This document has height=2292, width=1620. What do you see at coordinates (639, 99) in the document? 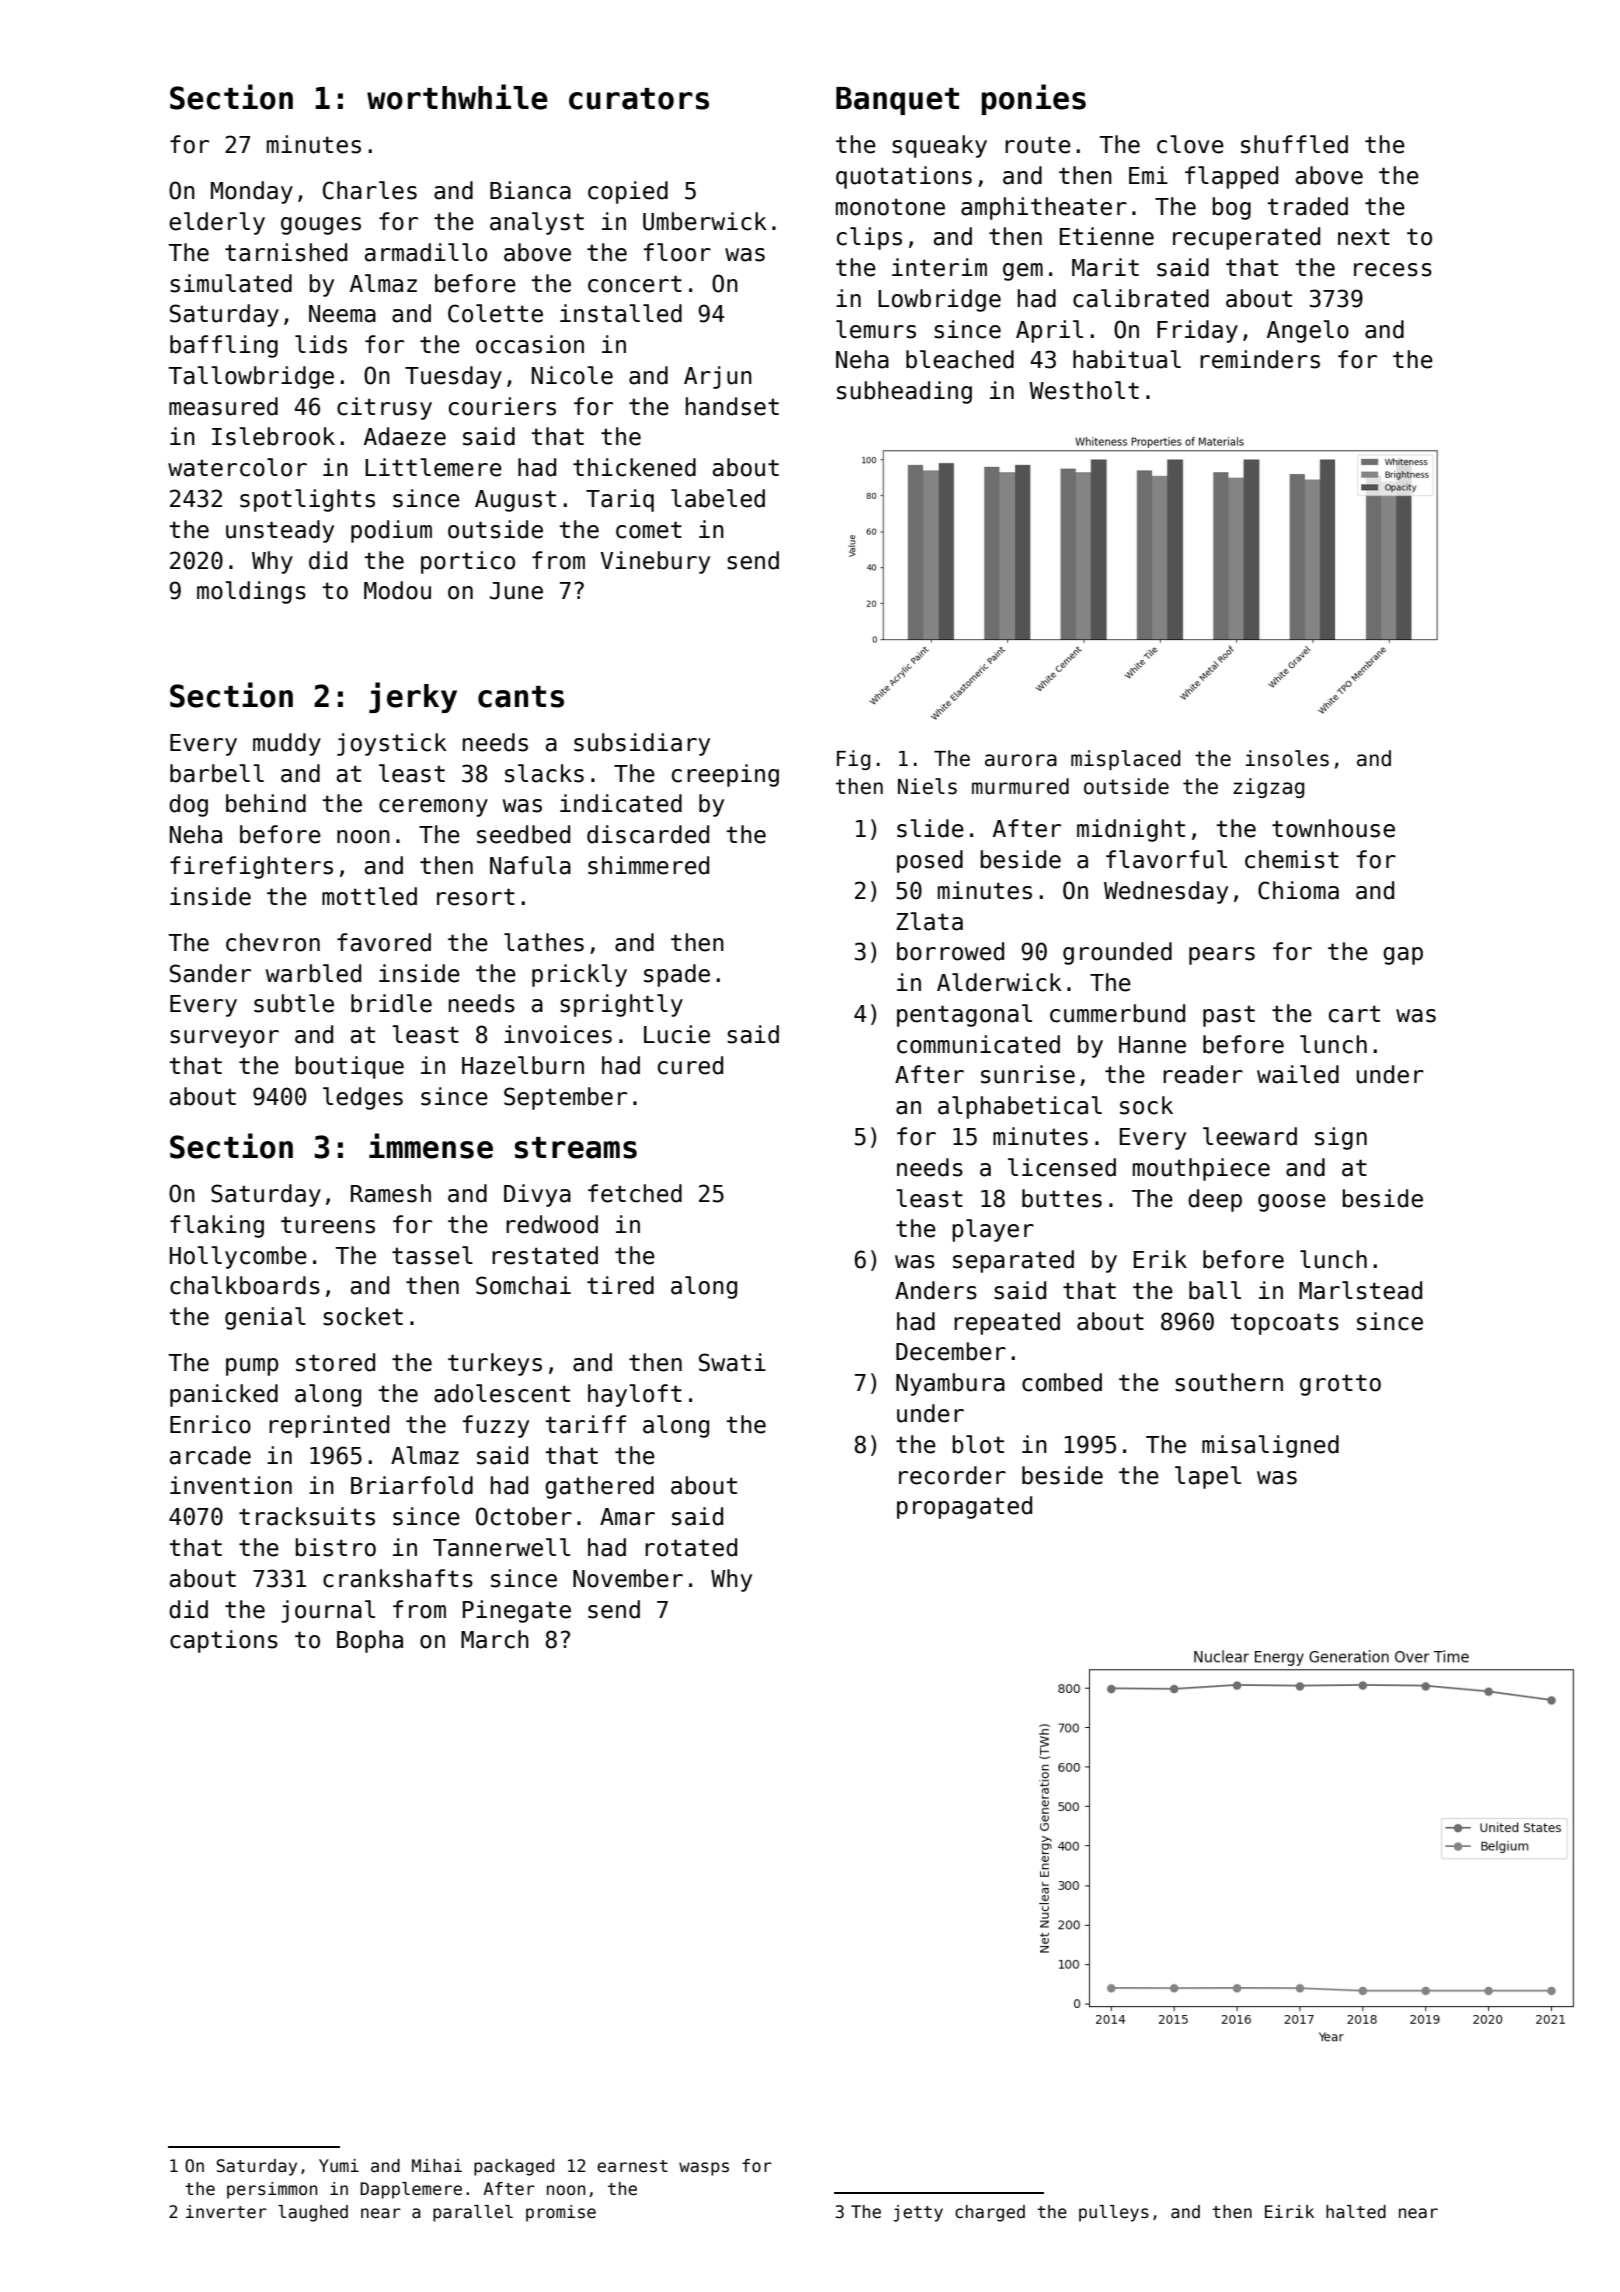
I see `curators` at bounding box center [639, 99].
